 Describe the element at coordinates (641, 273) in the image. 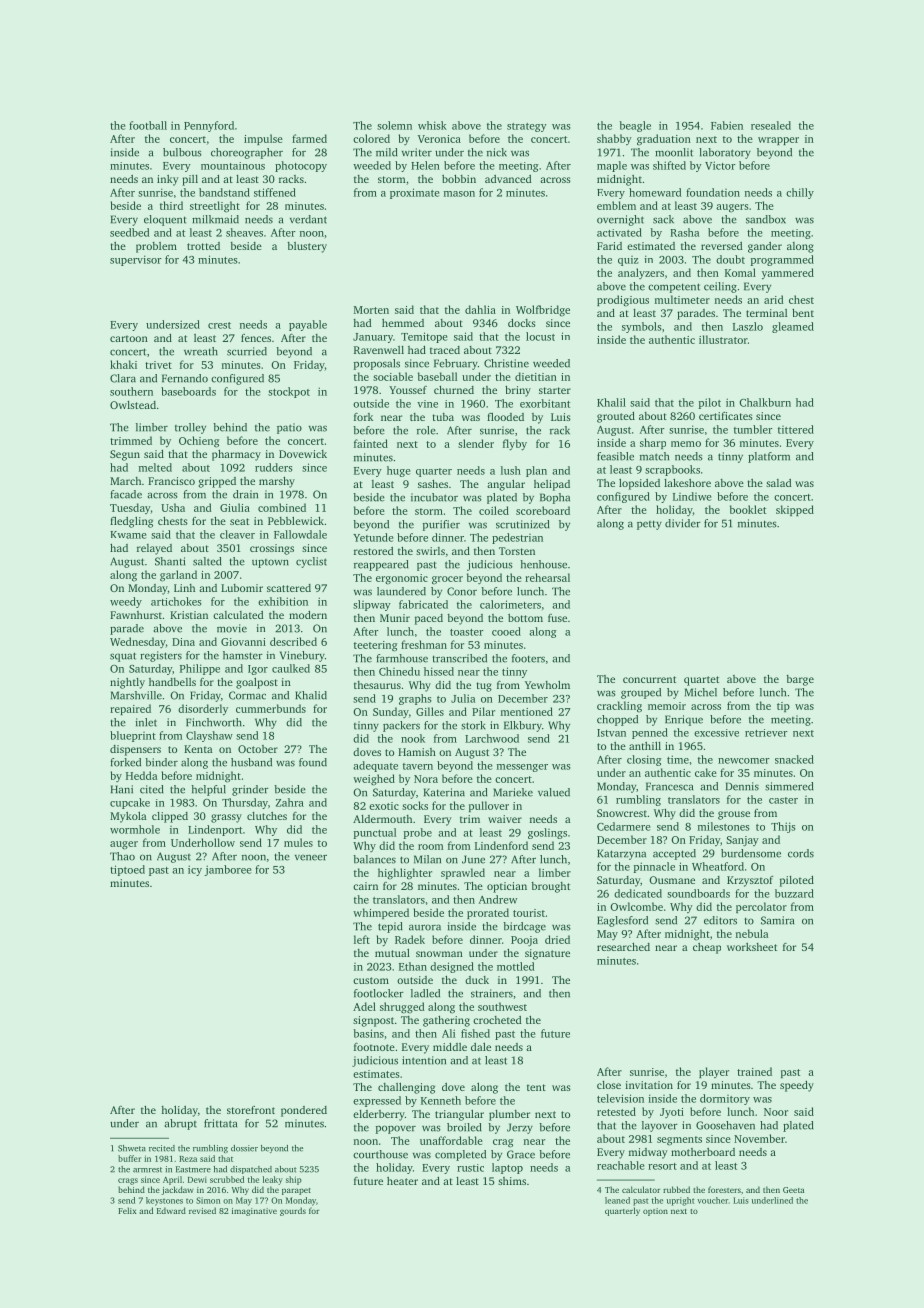

I see `analyzers` at that location.
